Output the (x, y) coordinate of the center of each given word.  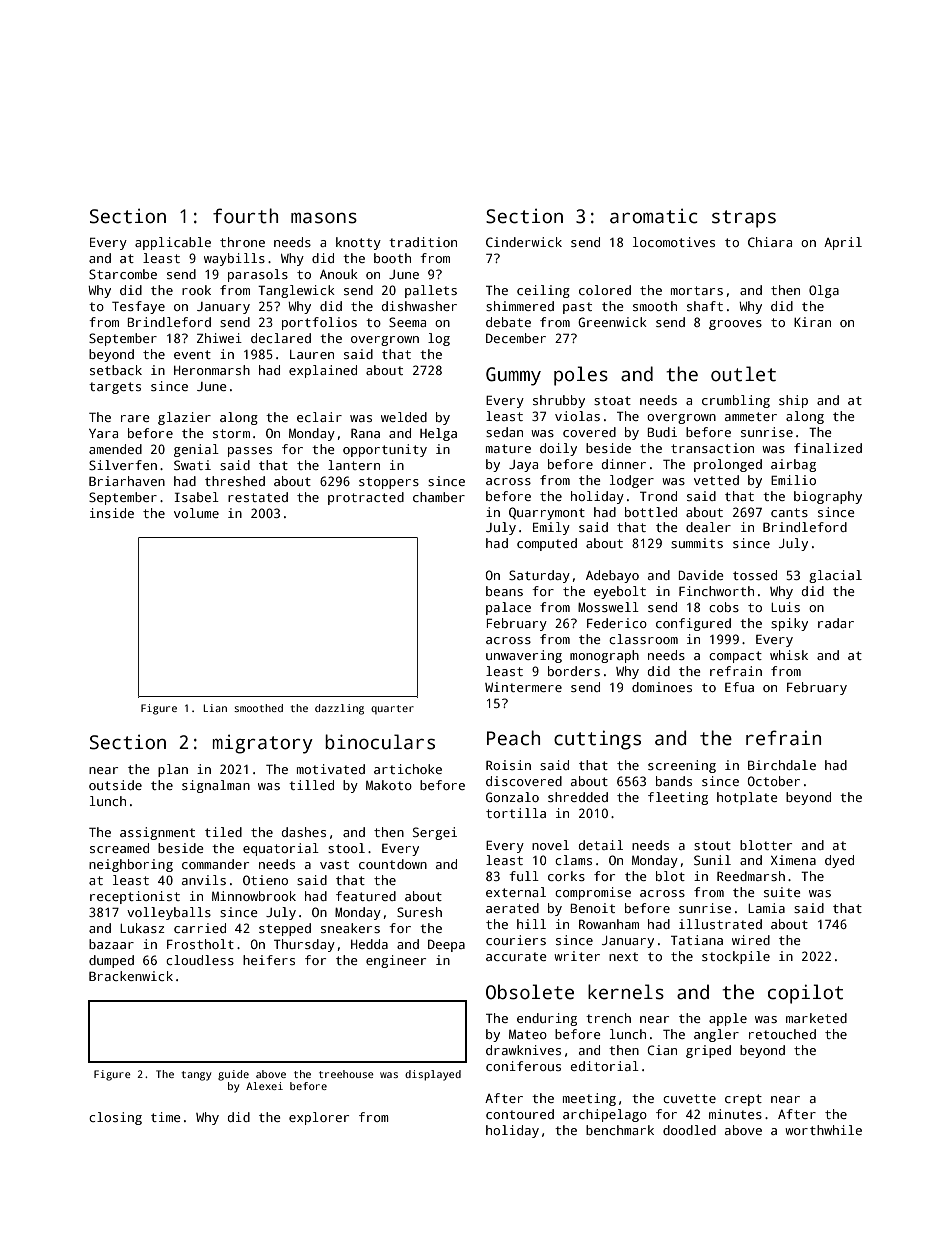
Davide (701, 575)
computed (547, 544)
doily (558, 449)
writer (577, 956)
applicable (173, 243)
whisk (789, 655)
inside (112, 513)
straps (744, 219)
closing (115, 1118)
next (623, 956)
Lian (215, 708)
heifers (269, 960)
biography (828, 497)
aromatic (653, 216)
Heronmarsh (212, 370)
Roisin (508, 765)
